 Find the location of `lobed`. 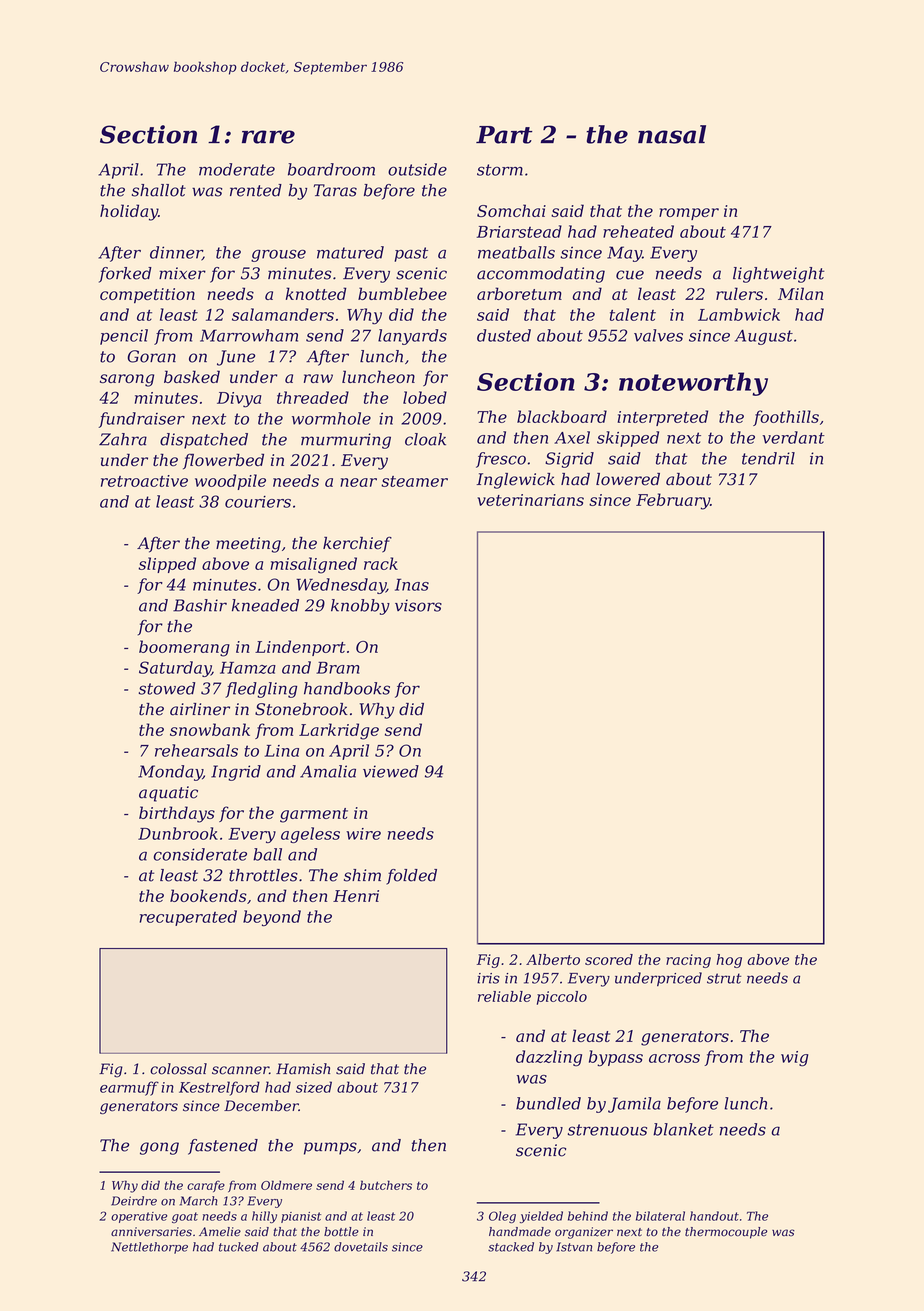

lobed is located at coordinates (425, 397).
